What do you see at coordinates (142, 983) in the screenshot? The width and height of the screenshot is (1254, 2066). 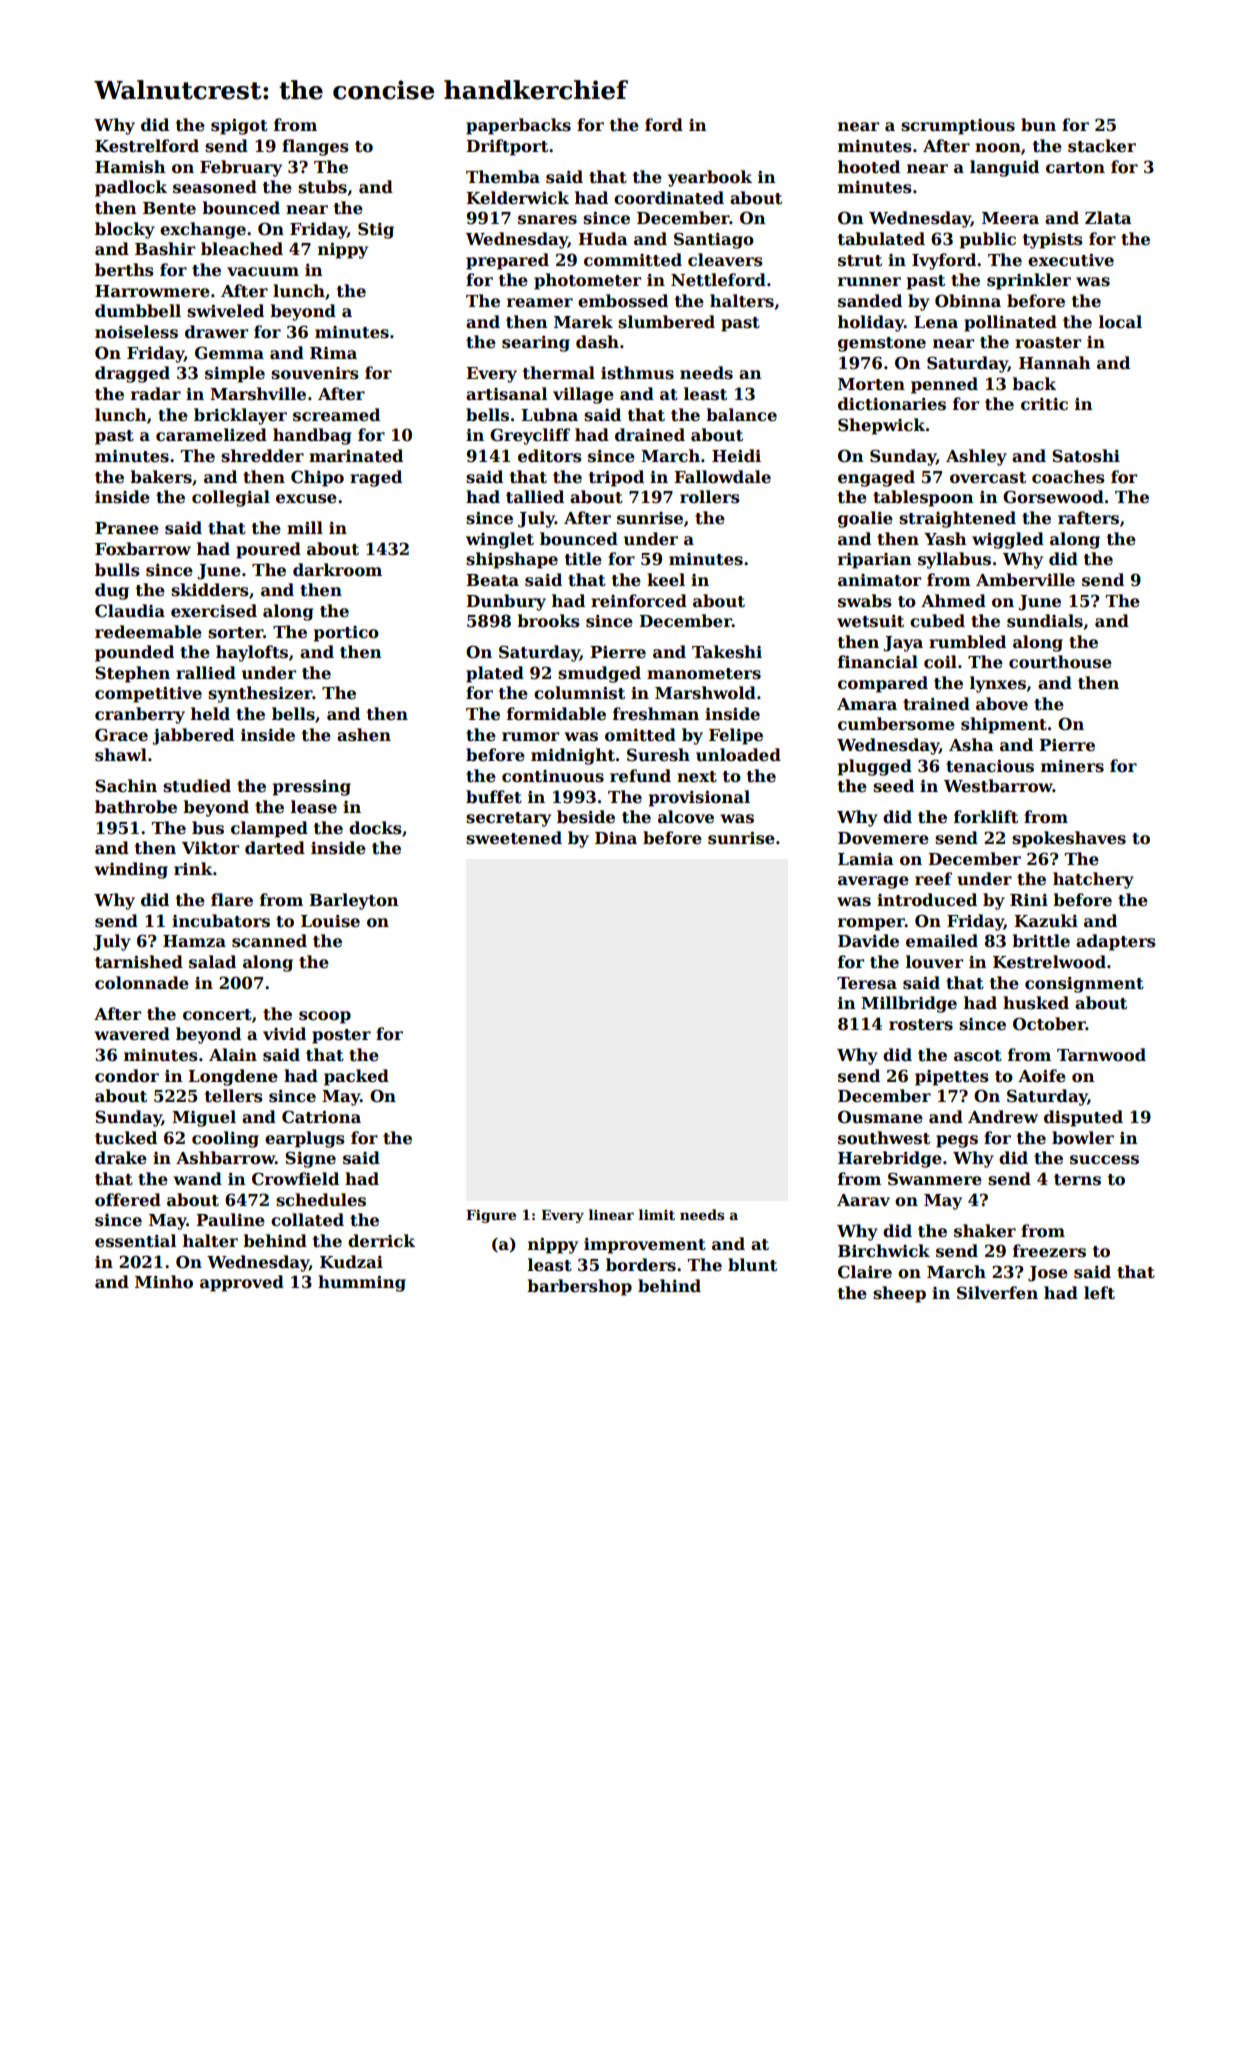 I see `colonnade` at bounding box center [142, 983].
